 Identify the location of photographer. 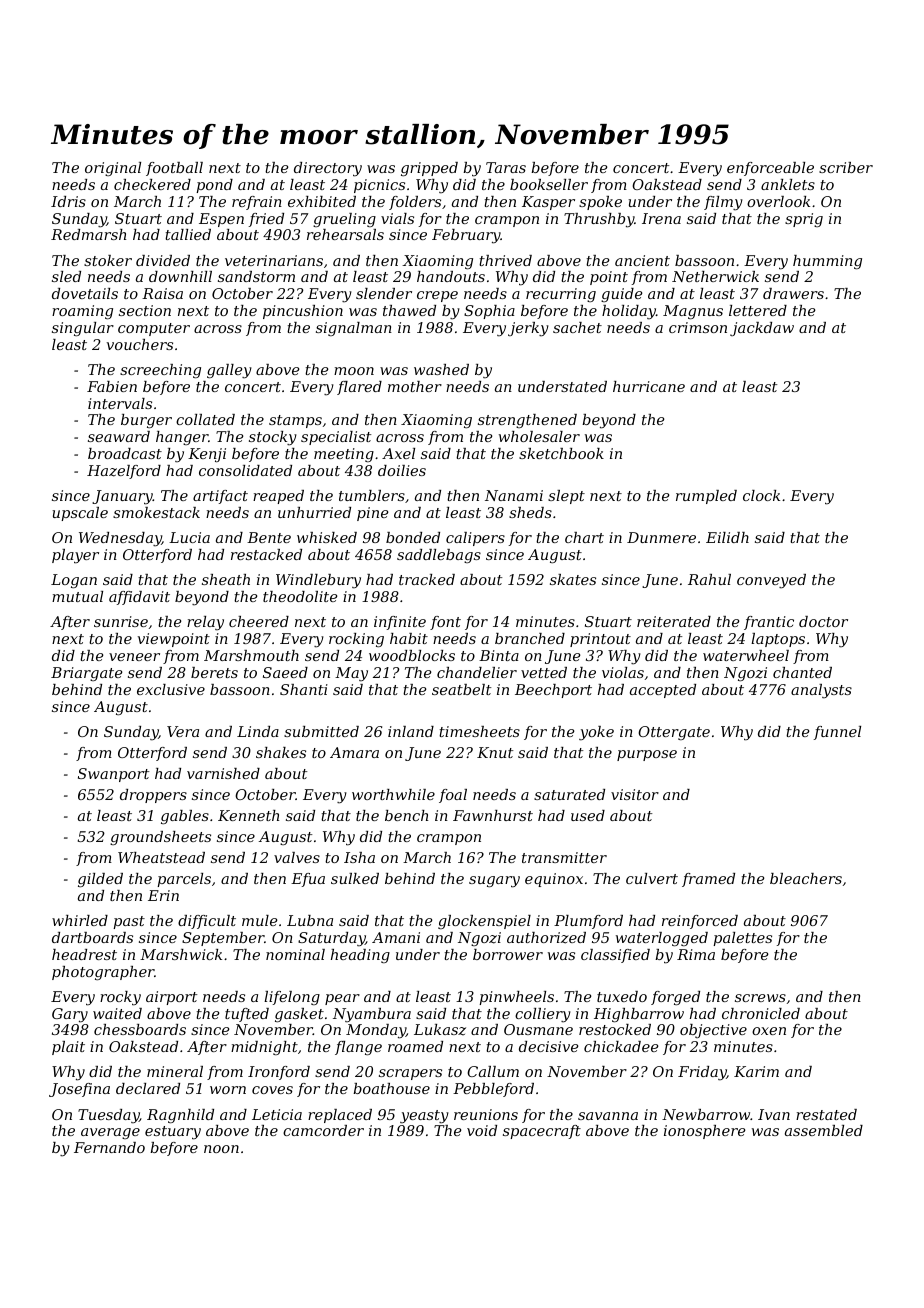
(103, 973).
